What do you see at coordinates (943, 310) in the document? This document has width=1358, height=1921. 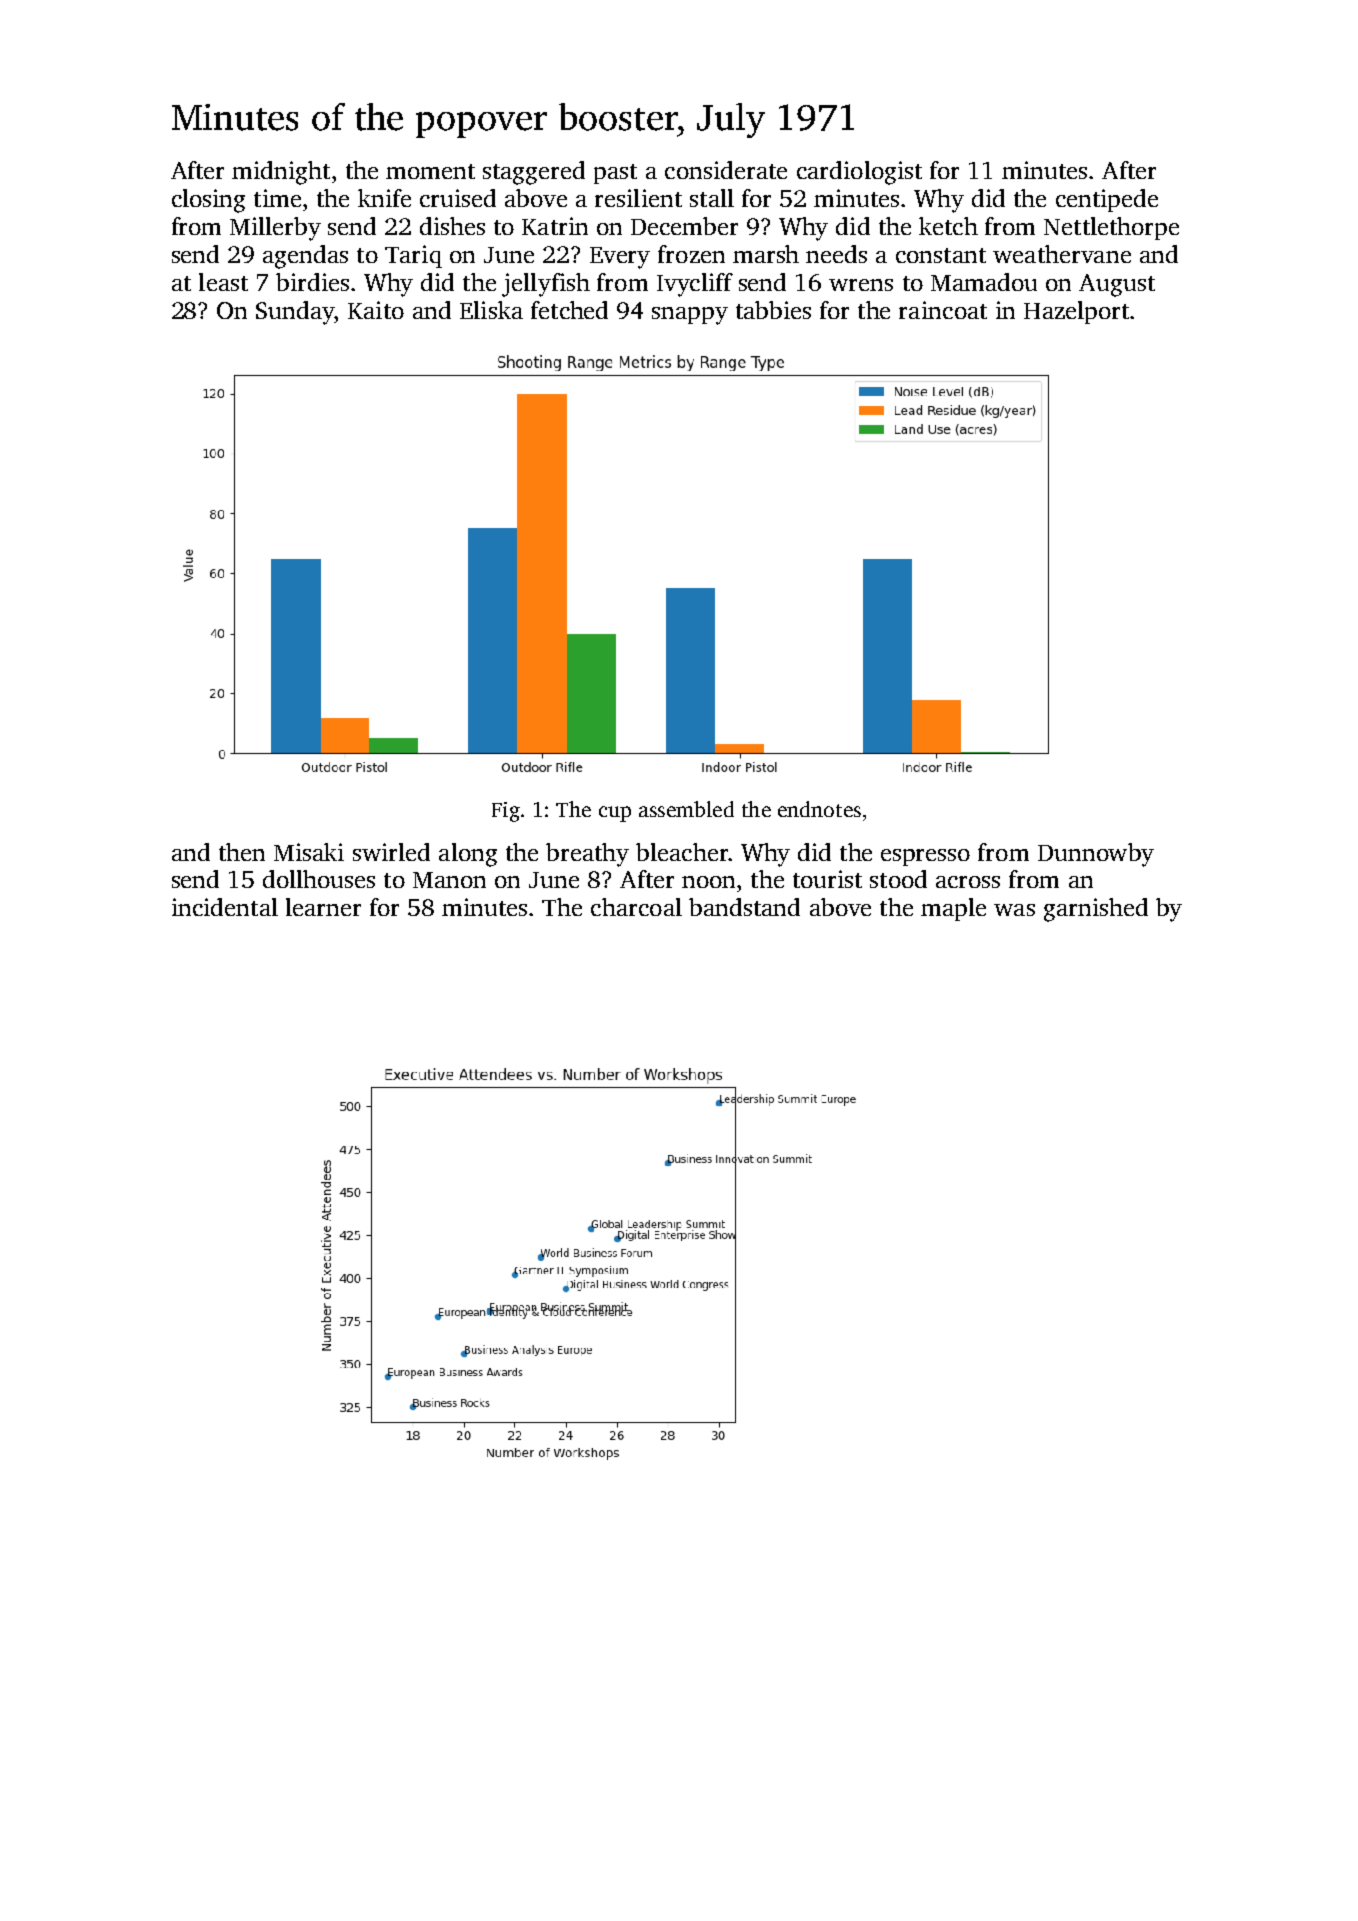 I see `raincoat` at bounding box center [943, 310].
